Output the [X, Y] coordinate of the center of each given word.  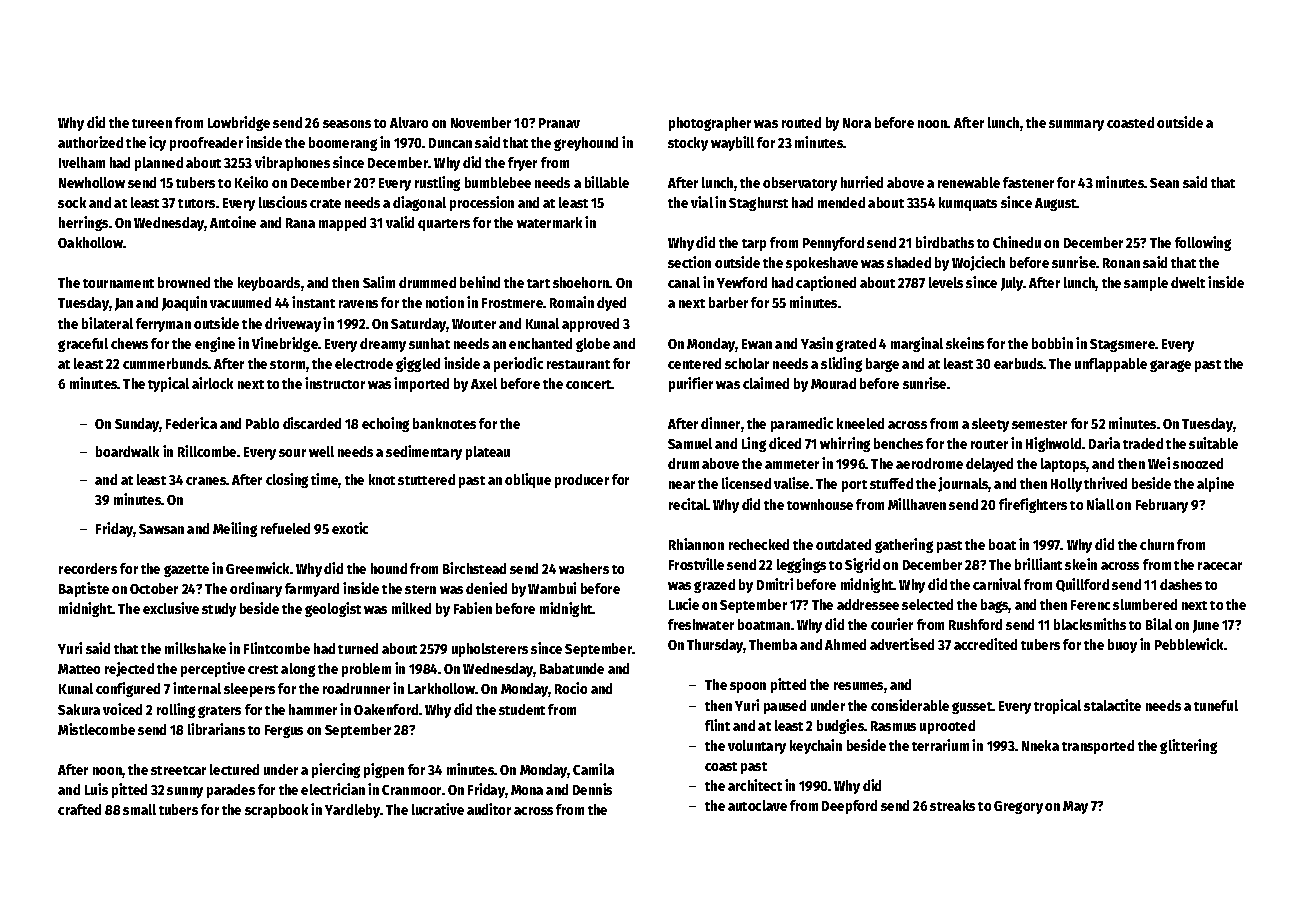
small [139, 809]
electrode [364, 363]
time [325, 480]
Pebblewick [1189, 644]
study [219, 610]
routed [801, 122]
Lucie [684, 604]
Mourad [833, 383]
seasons [347, 124]
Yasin [817, 343]
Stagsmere [1122, 345]
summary [1076, 125]
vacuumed [240, 302]
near [682, 485]
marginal [917, 344]
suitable [1213, 443]
